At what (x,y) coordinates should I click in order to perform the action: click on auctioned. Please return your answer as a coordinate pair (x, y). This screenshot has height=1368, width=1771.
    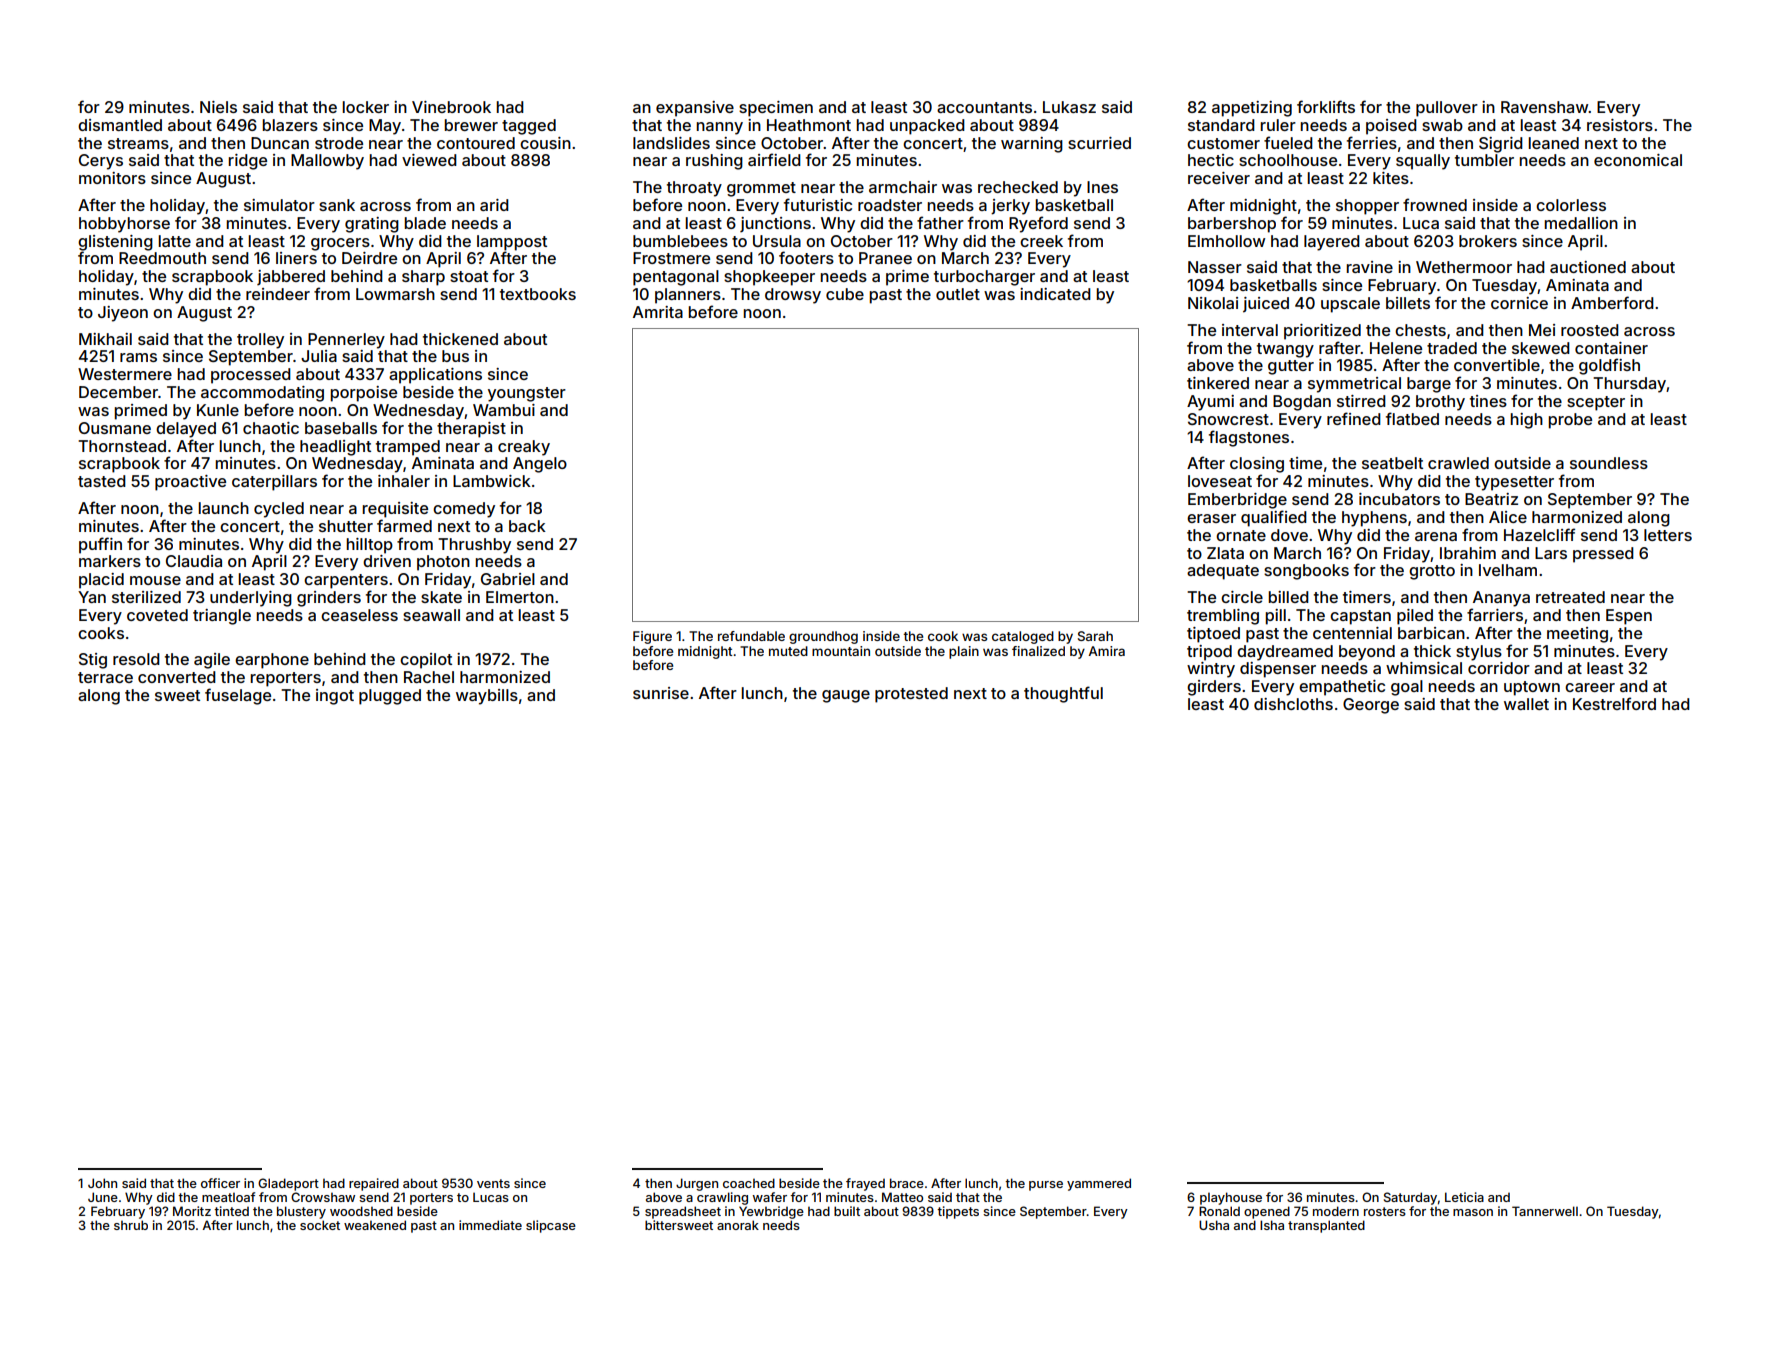
    Looking at the image, I should click on (1588, 267).
